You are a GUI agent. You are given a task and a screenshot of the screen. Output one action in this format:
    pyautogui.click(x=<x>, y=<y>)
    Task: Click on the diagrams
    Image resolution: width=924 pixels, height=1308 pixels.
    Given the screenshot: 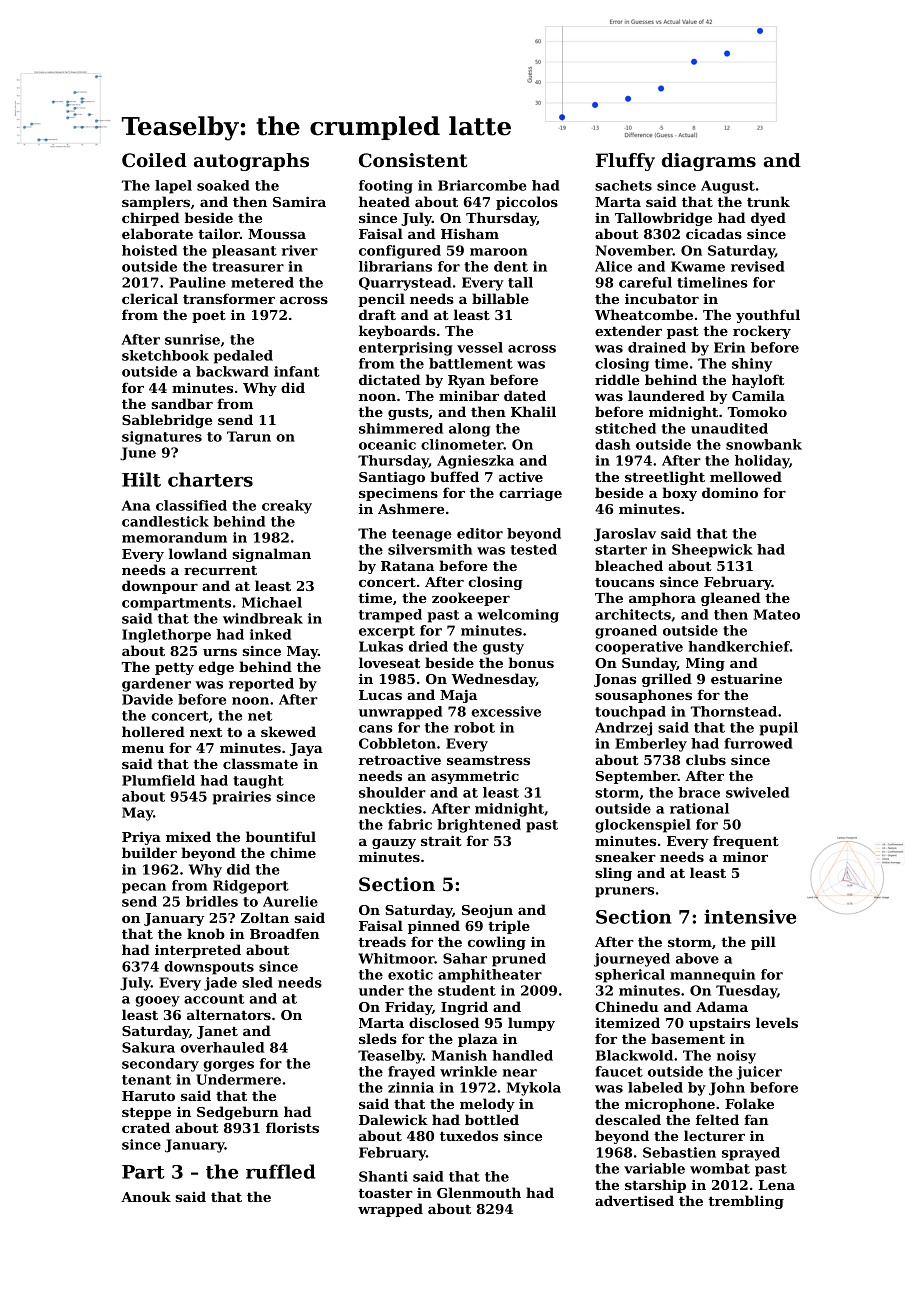 What is the action you would take?
    pyautogui.click(x=709, y=162)
